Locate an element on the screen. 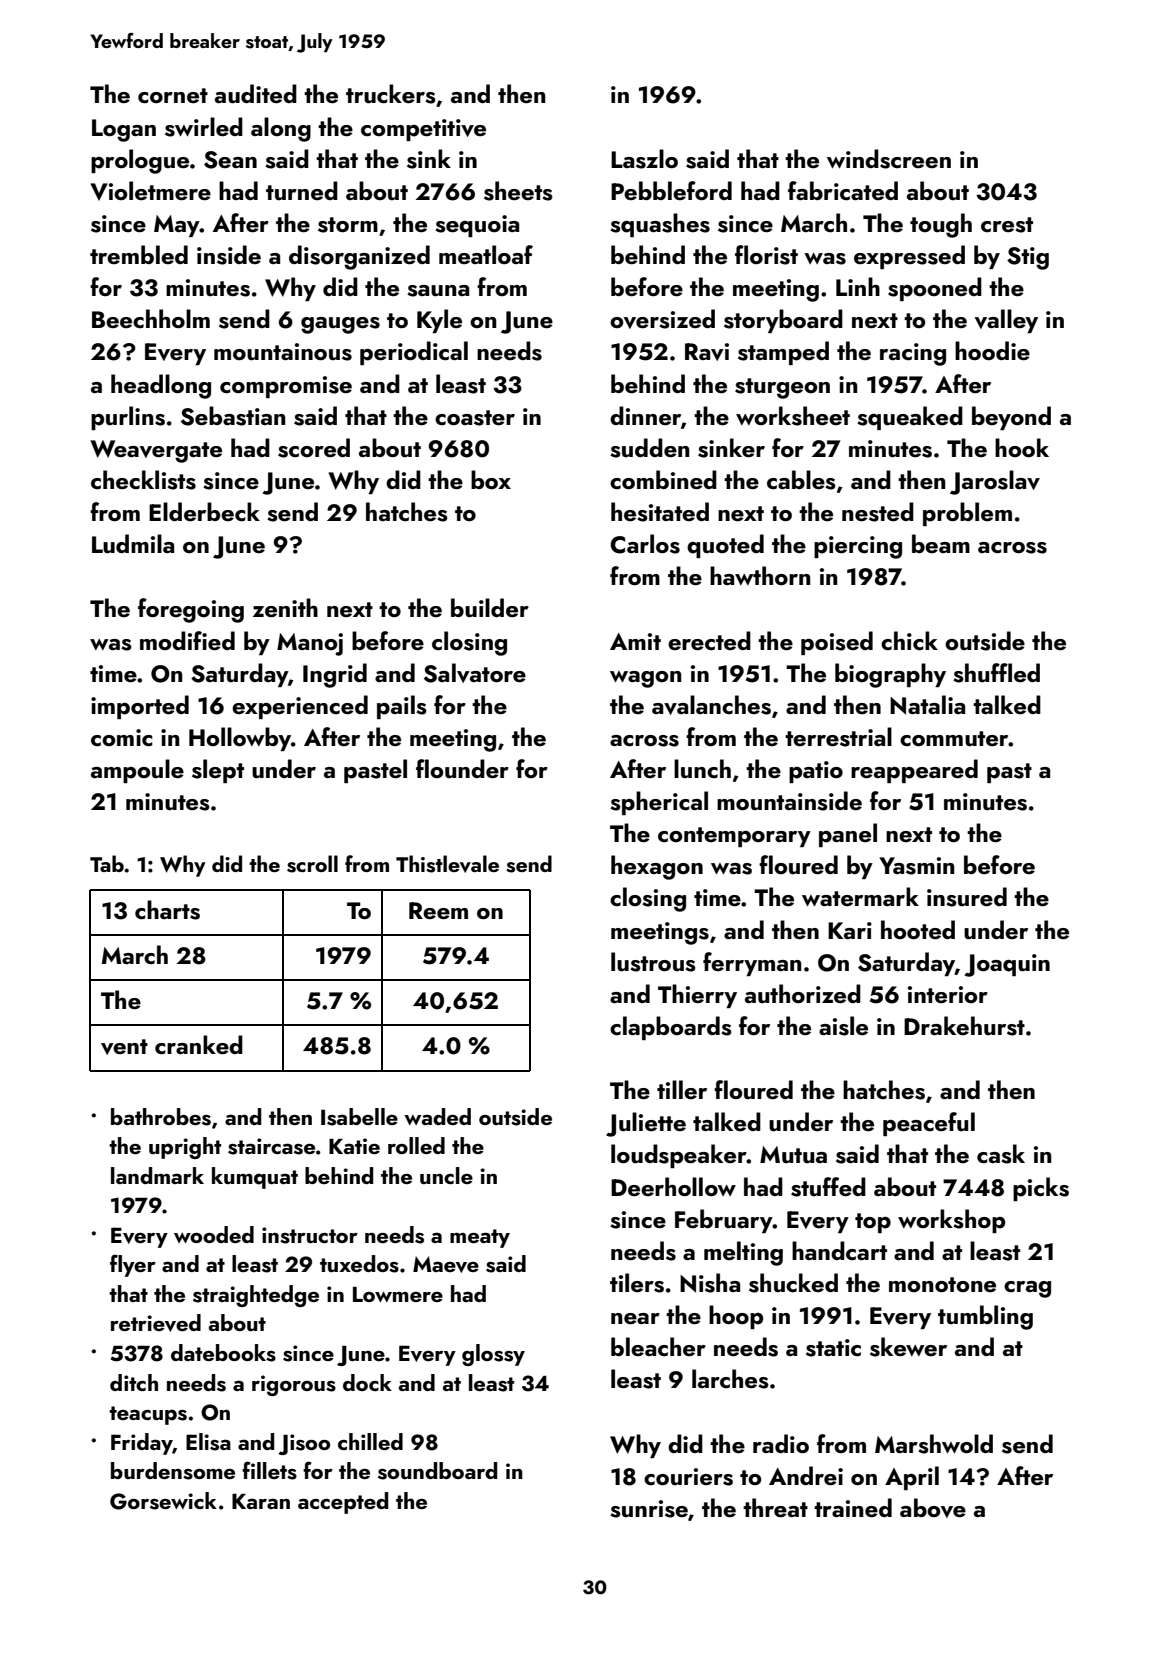 The height and width of the screenshot is (1654, 1165). Gorsewick is located at coordinates (163, 1501).
